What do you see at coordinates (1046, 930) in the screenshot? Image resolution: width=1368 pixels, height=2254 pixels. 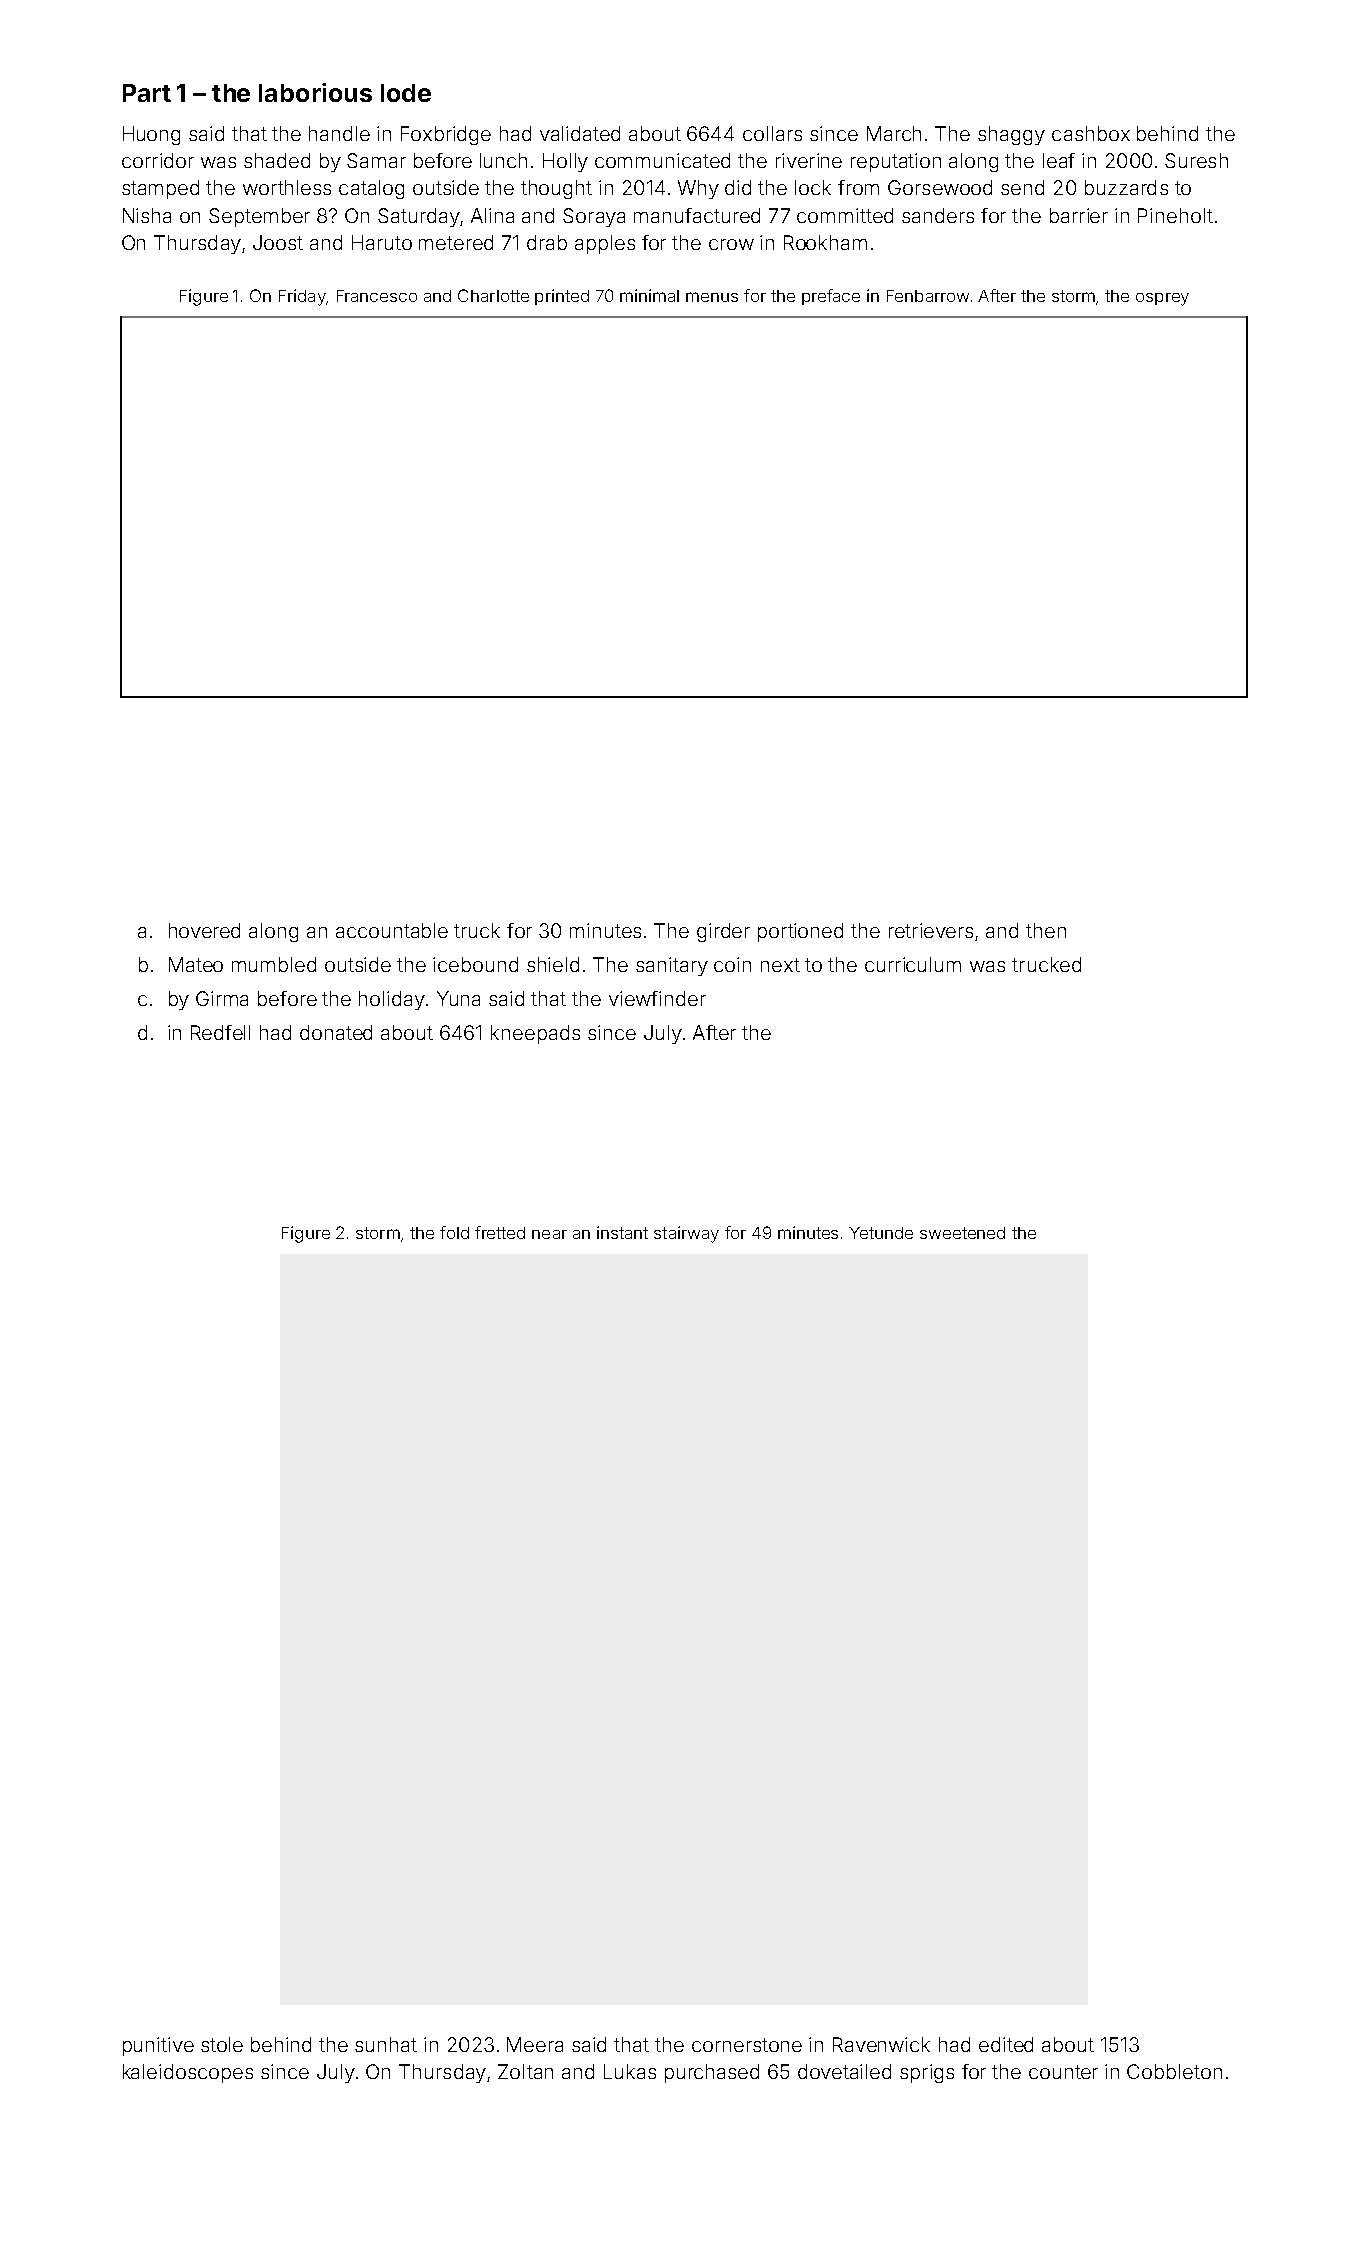 I see `then` at bounding box center [1046, 930].
